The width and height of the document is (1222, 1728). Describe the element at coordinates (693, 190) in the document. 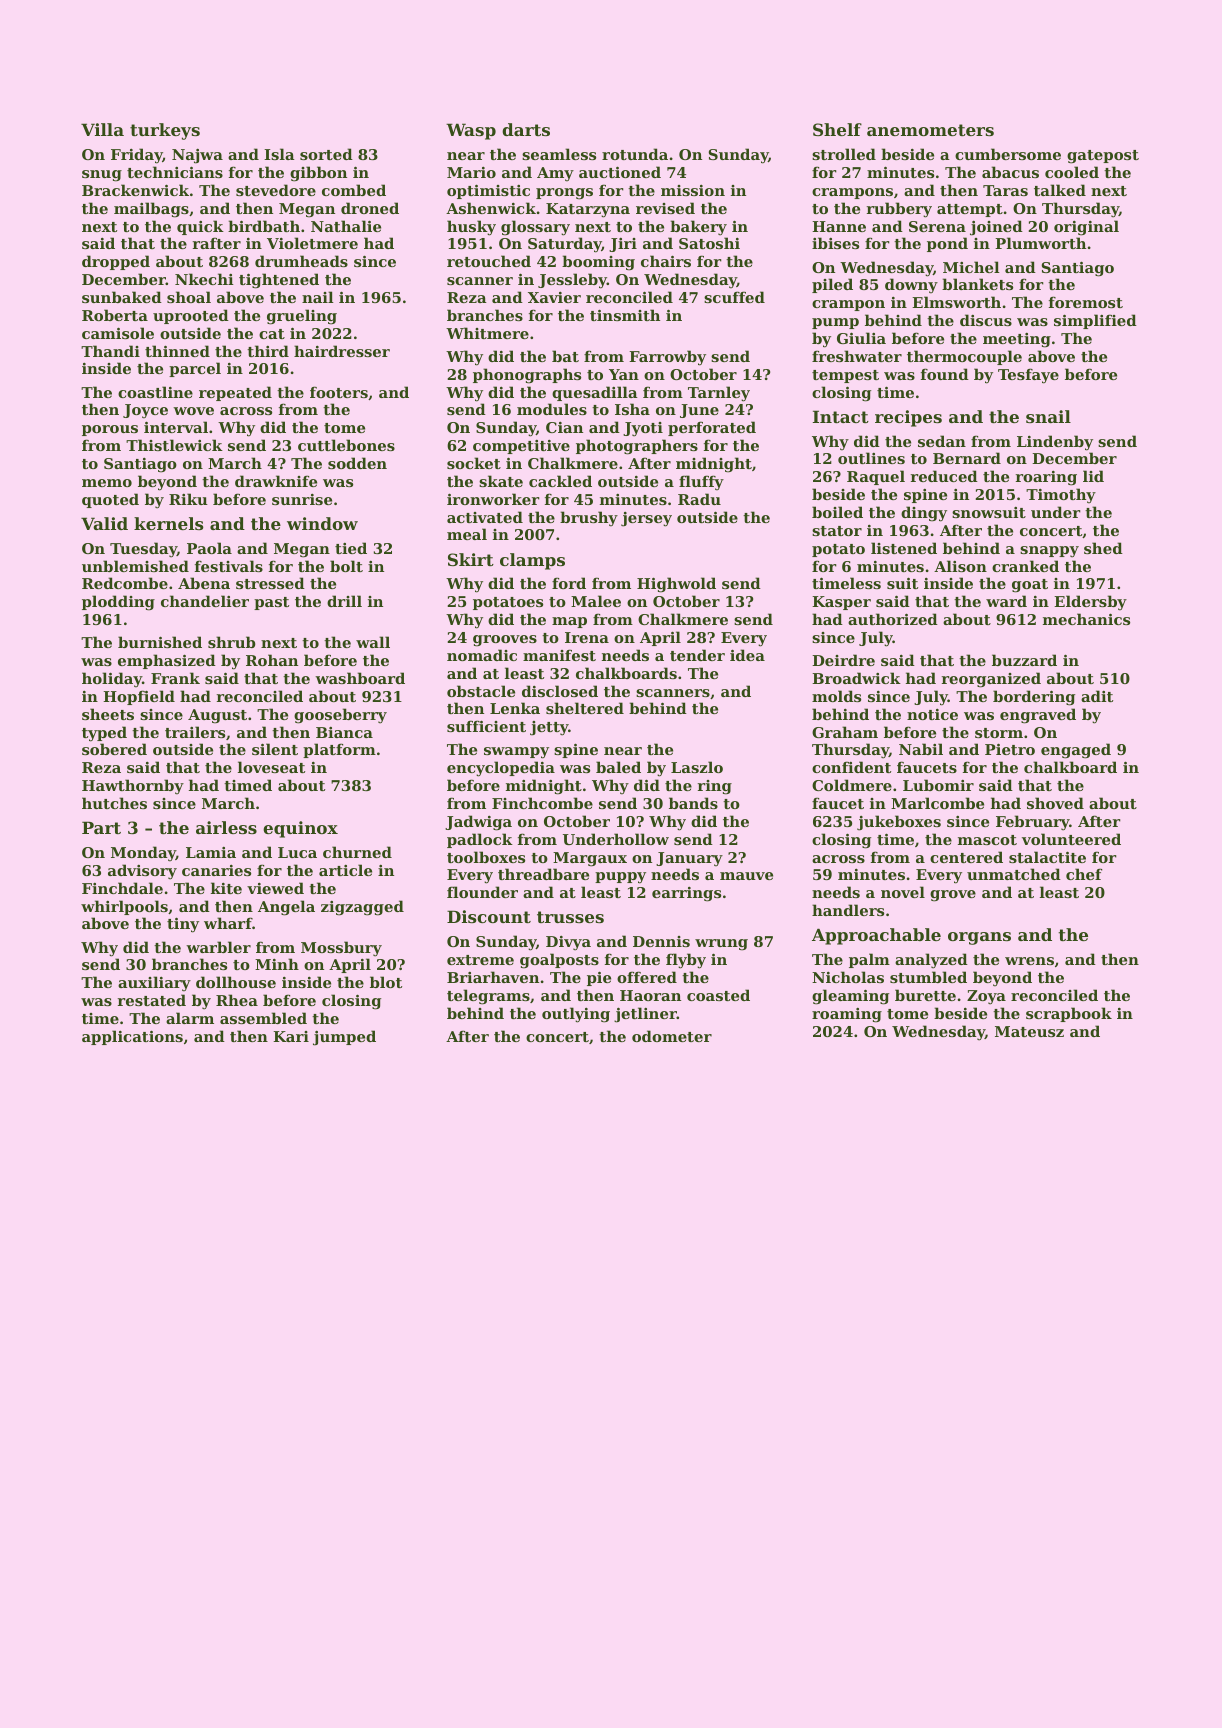

I see `mission` at that location.
